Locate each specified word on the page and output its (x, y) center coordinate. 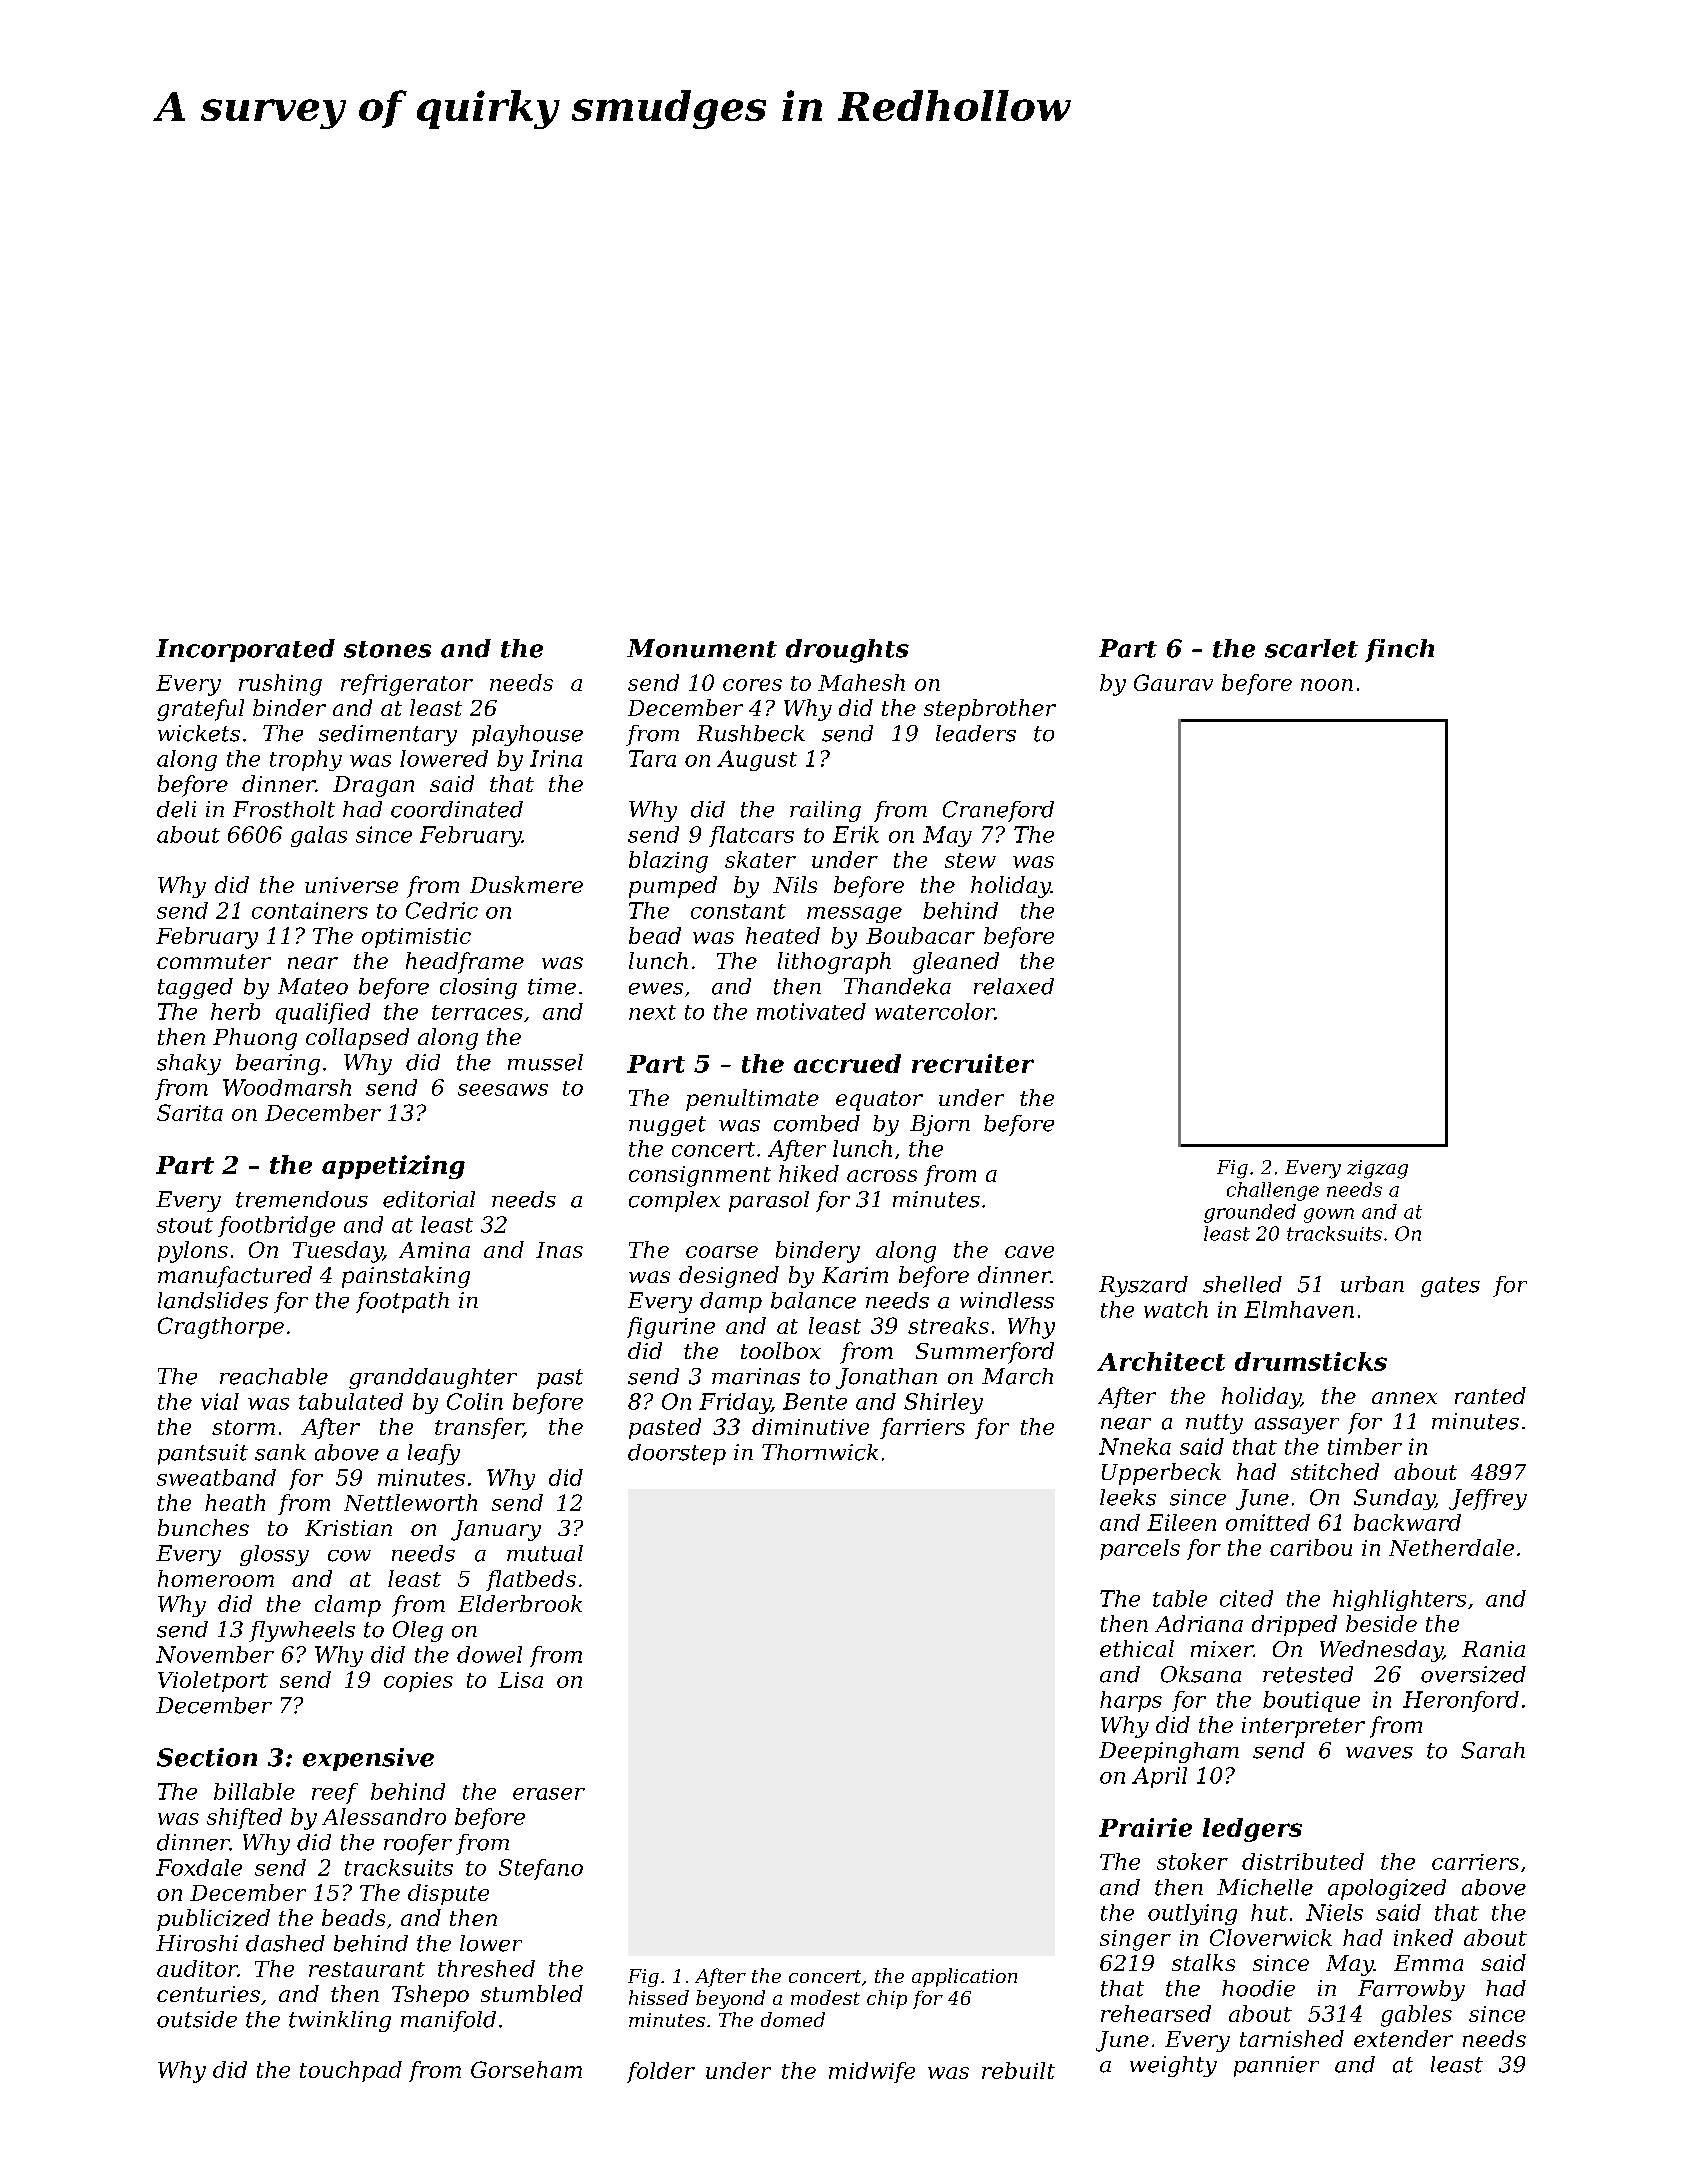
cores (752, 685)
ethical (1137, 1648)
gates (1450, 1287)
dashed (285, 1943)
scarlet (1311, 648)
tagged (195, 988)
